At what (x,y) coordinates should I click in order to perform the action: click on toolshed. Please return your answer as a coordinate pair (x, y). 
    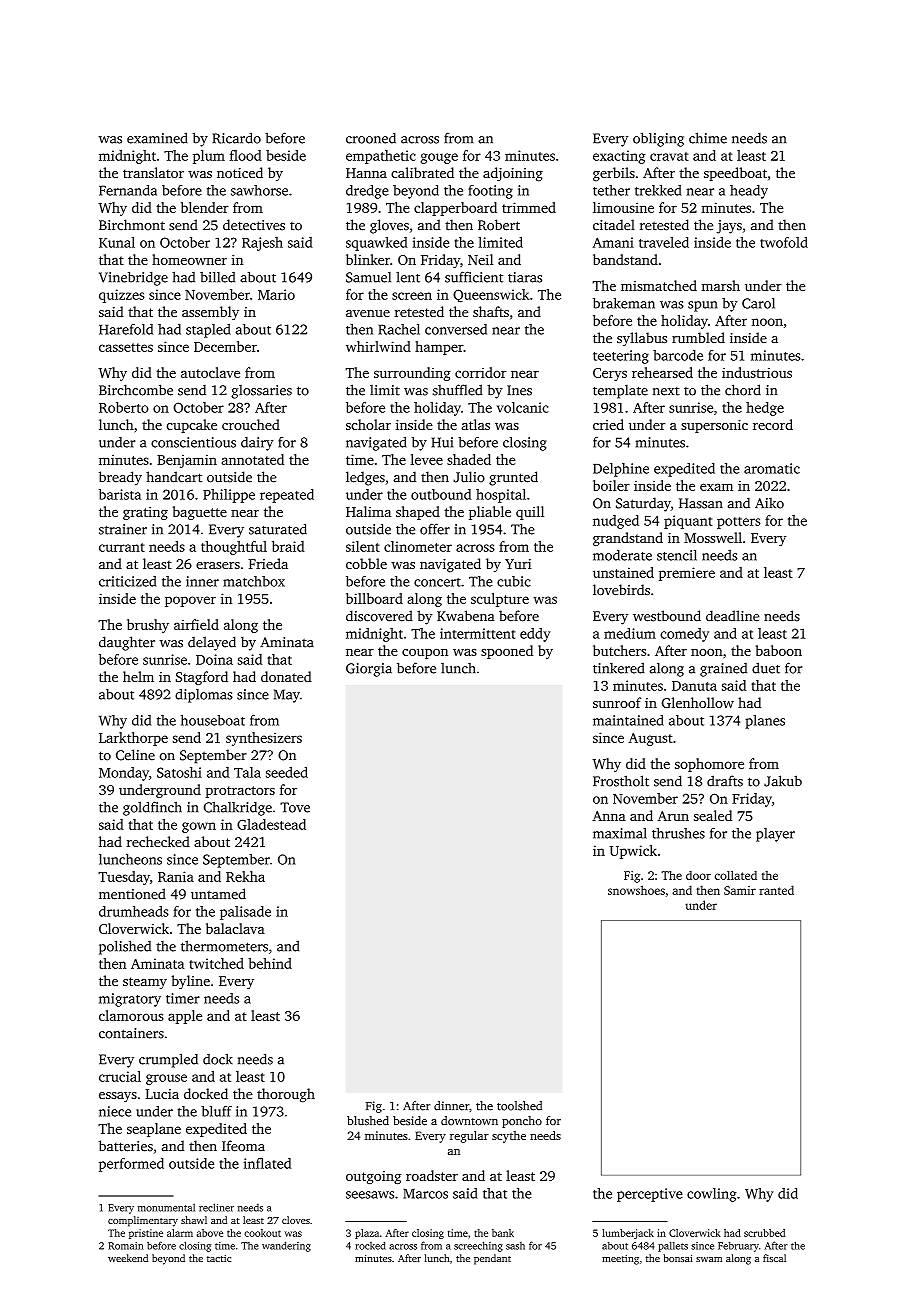
    Looking at the image, I should click on (519, 1106).
